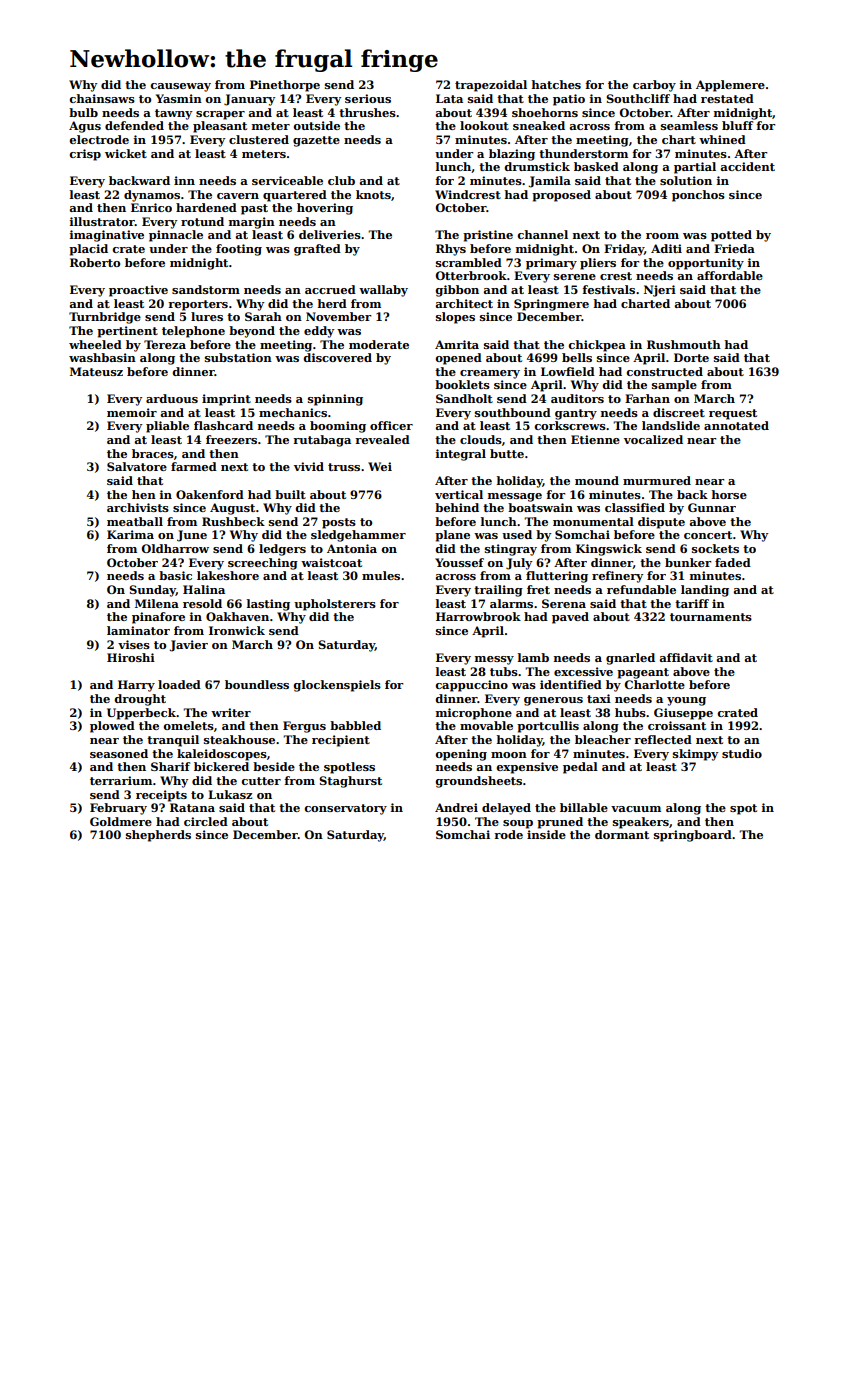 Image resolution: width=849 pixels, height=1400 pixels. What do you see at coordinates (518, 824) in the image?
I see `soup` at bounding box center [518, 824].
